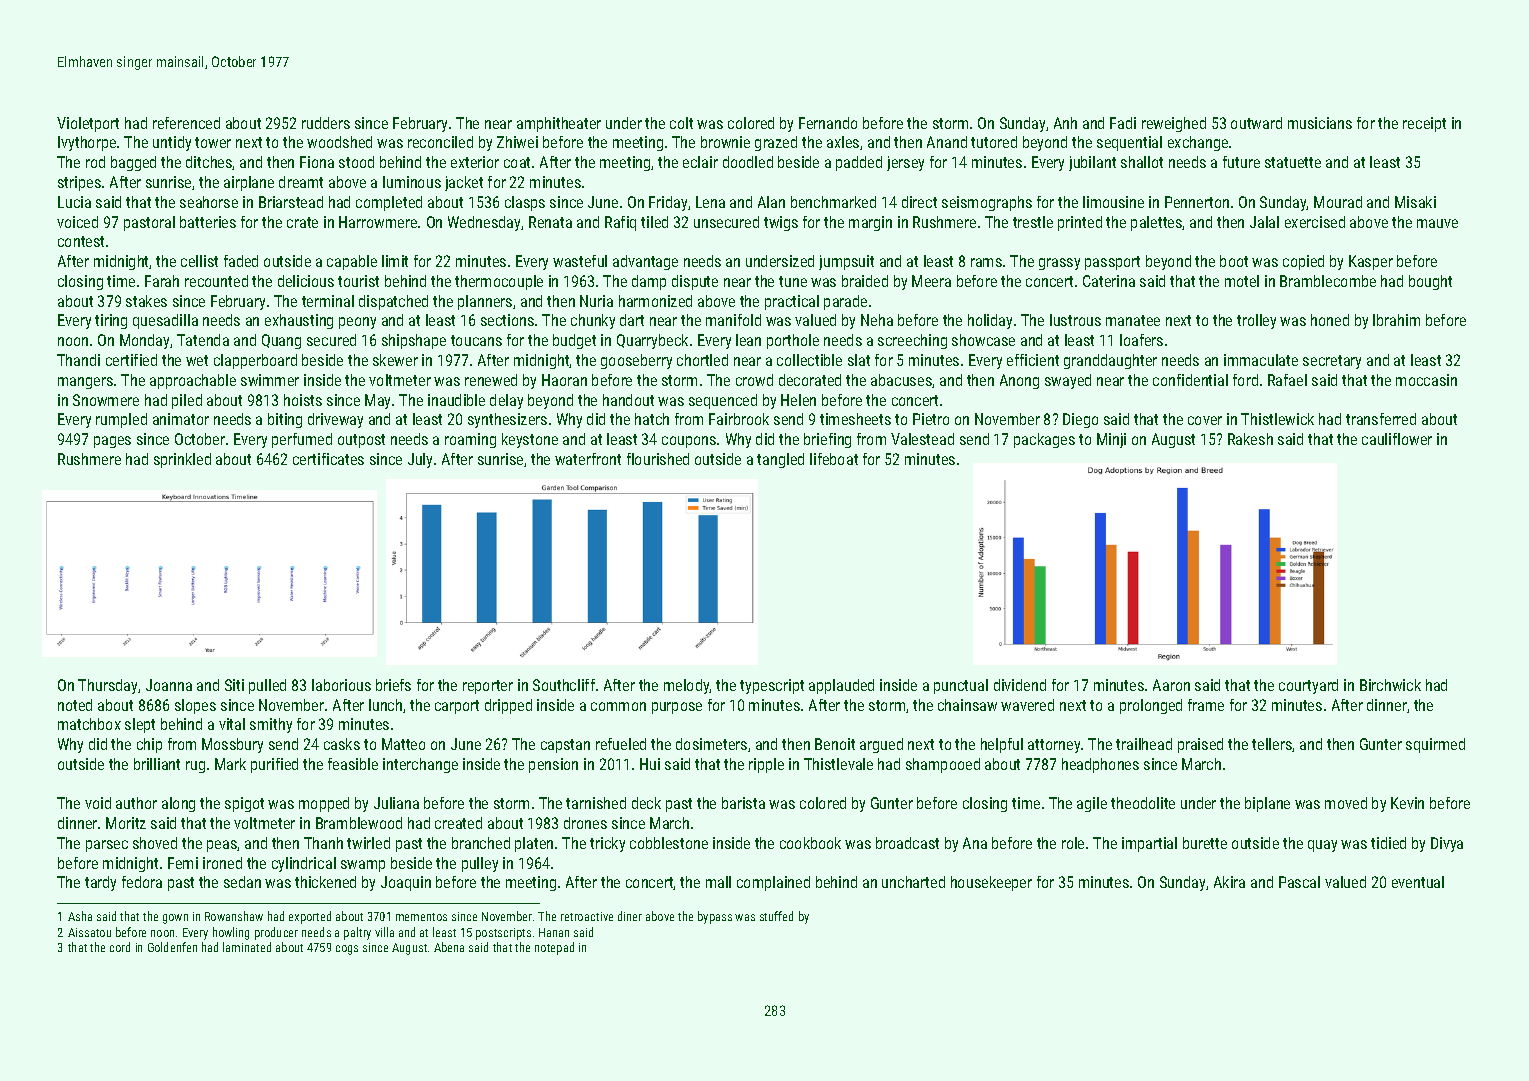 This screenshot has width=1529, height=1081. Describe the element at coordinates (905, 163) in the screenshot. I see `jersey` at that location.
